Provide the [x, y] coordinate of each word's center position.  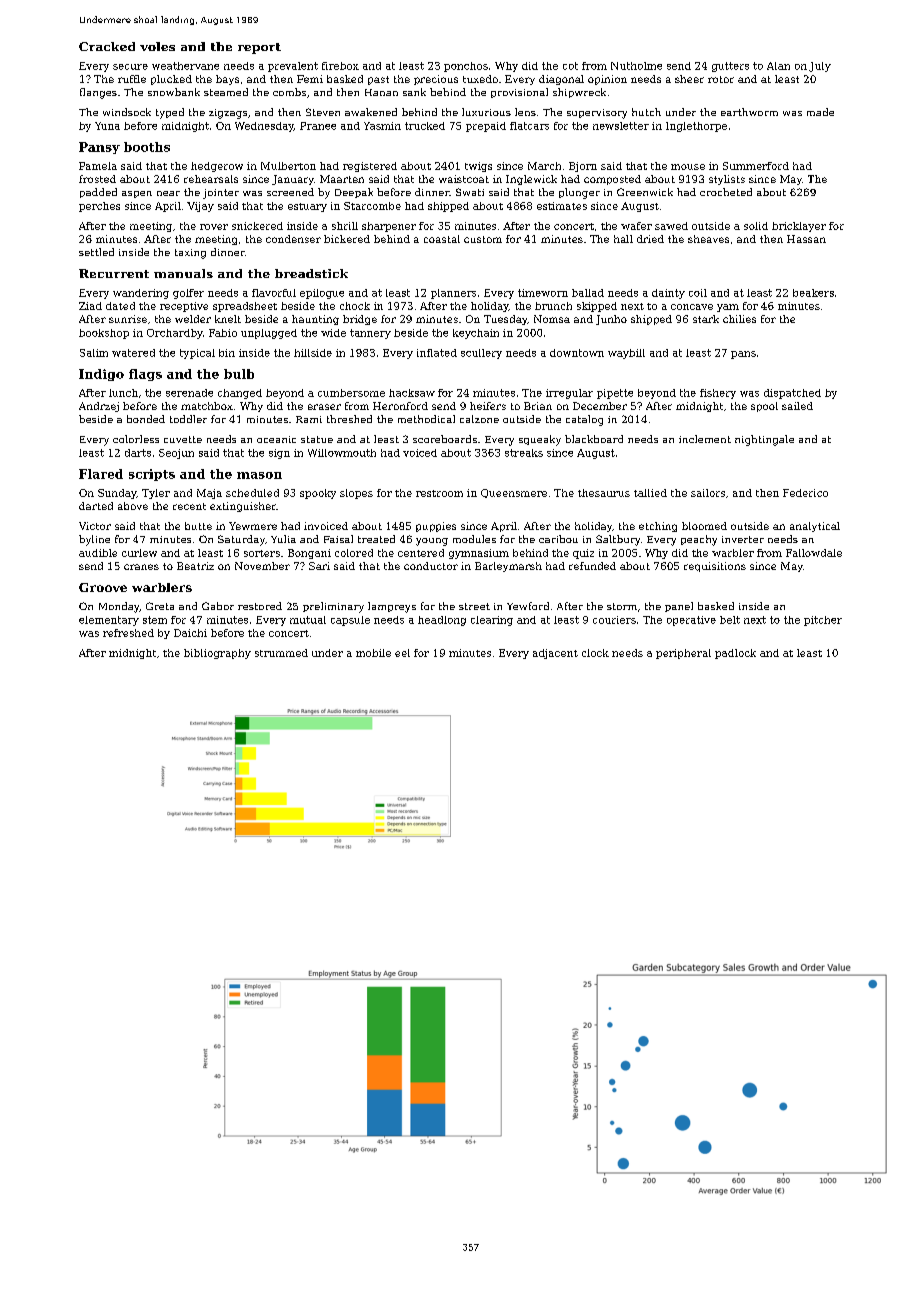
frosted [97, 179]
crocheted [726, 192]
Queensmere [514, 493]
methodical [426, 419]
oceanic [276, 439]
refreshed [128, 633]
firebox [340, 66]
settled [96, 252]
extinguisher [243, 507]
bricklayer [799, 227]
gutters [730, 67]
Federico [805, 493]
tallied [650, 493]
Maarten [342, 179]
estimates [562, 206]
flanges [98, 93]
